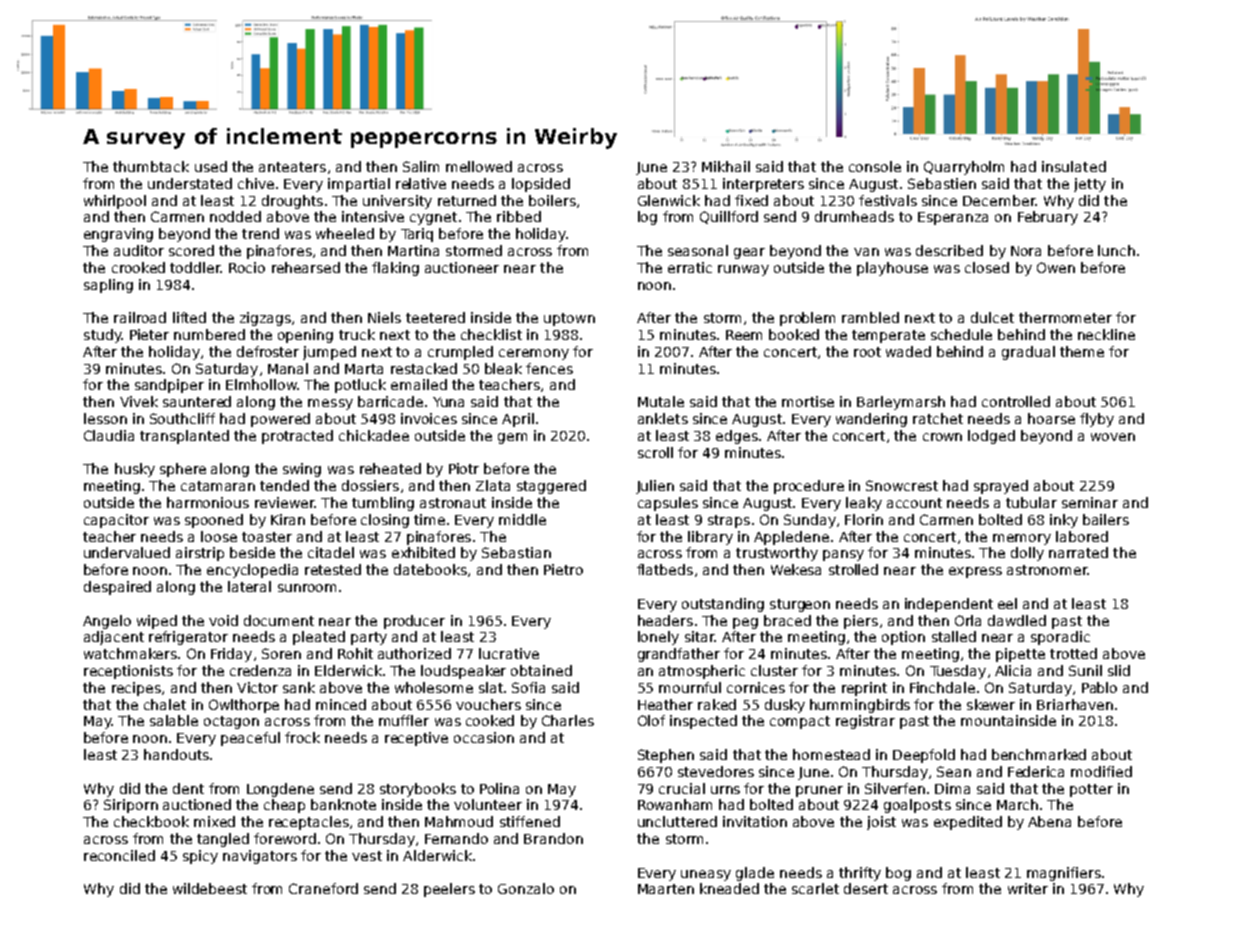 The image size is (1233, 952). What do you see at coordinates (1017, 620) in the screenshot?
I see `dawdled` at bounding box center [1017, 620].
